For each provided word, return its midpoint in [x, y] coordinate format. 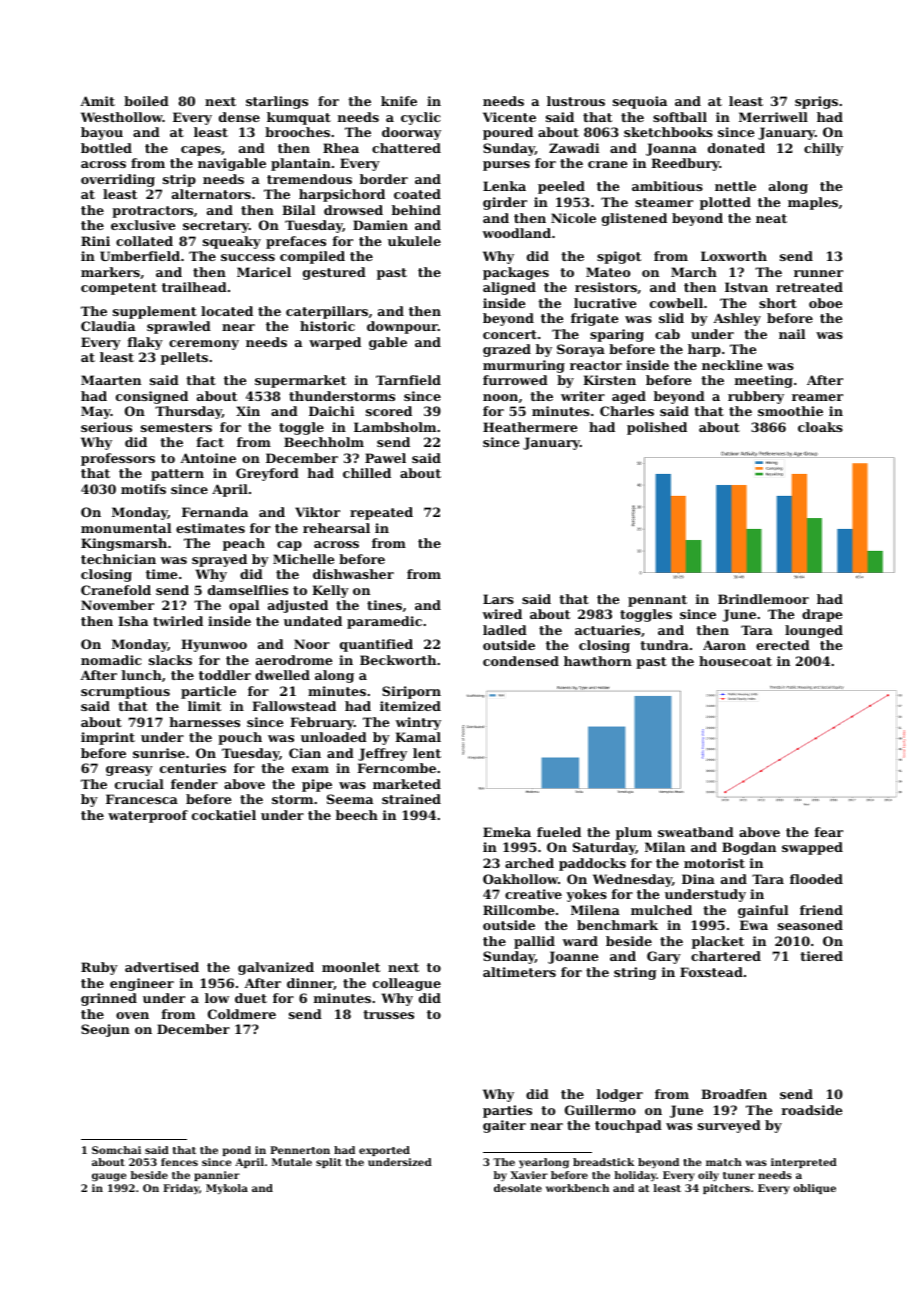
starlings [277, 102]
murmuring [524, 366]
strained [411, 799]
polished [657, 428]
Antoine [208, 458]
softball [680, 117]
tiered [821, 956]
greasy [129, 771]
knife [399, 101]
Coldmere [242, 1014]
